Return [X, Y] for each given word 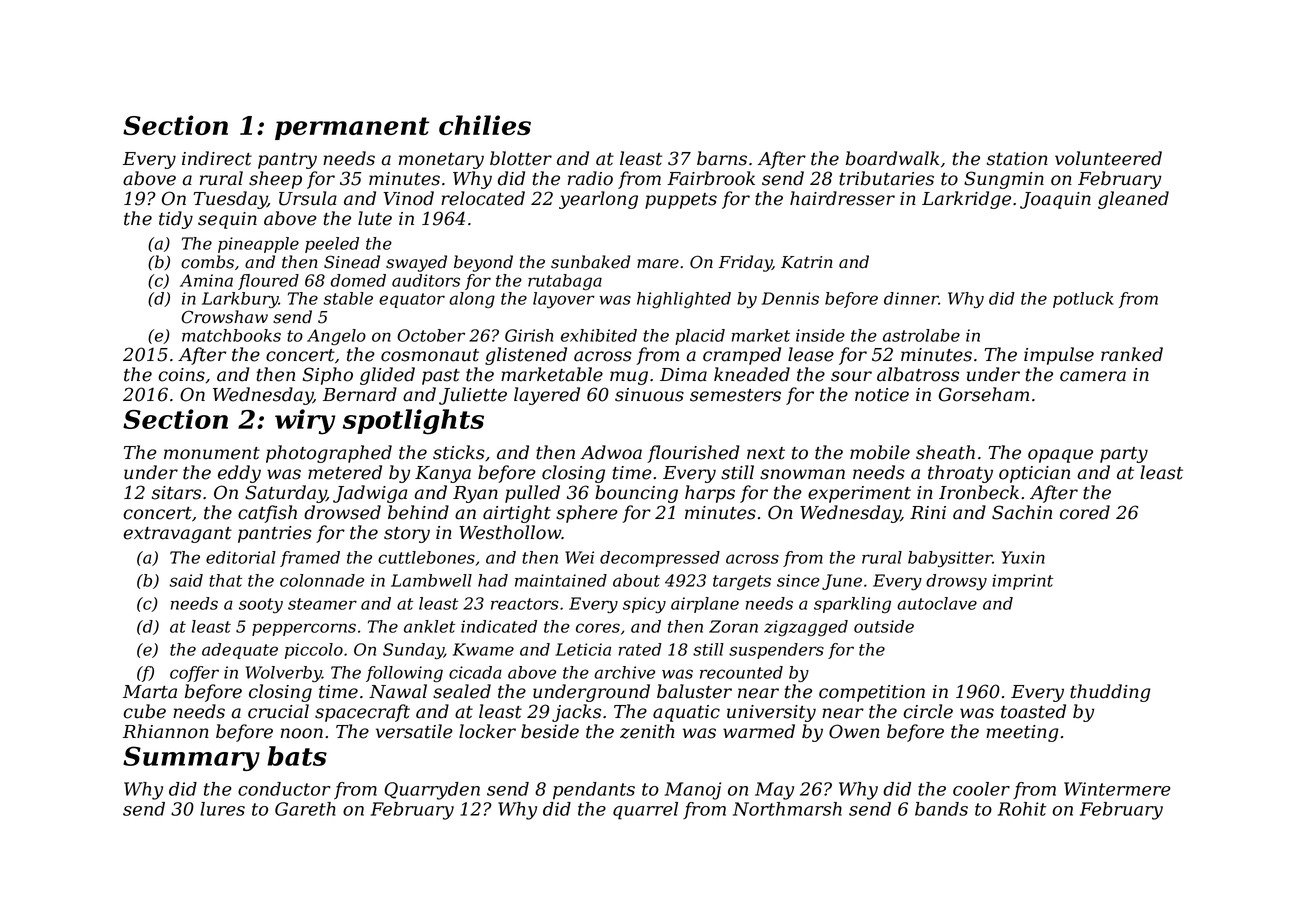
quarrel [645, 811]
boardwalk [892, 158]
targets [742, 582]
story [407, 535]
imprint [1022, 582]
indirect [217, 158]
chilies [485, 125]
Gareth [305, 809]
